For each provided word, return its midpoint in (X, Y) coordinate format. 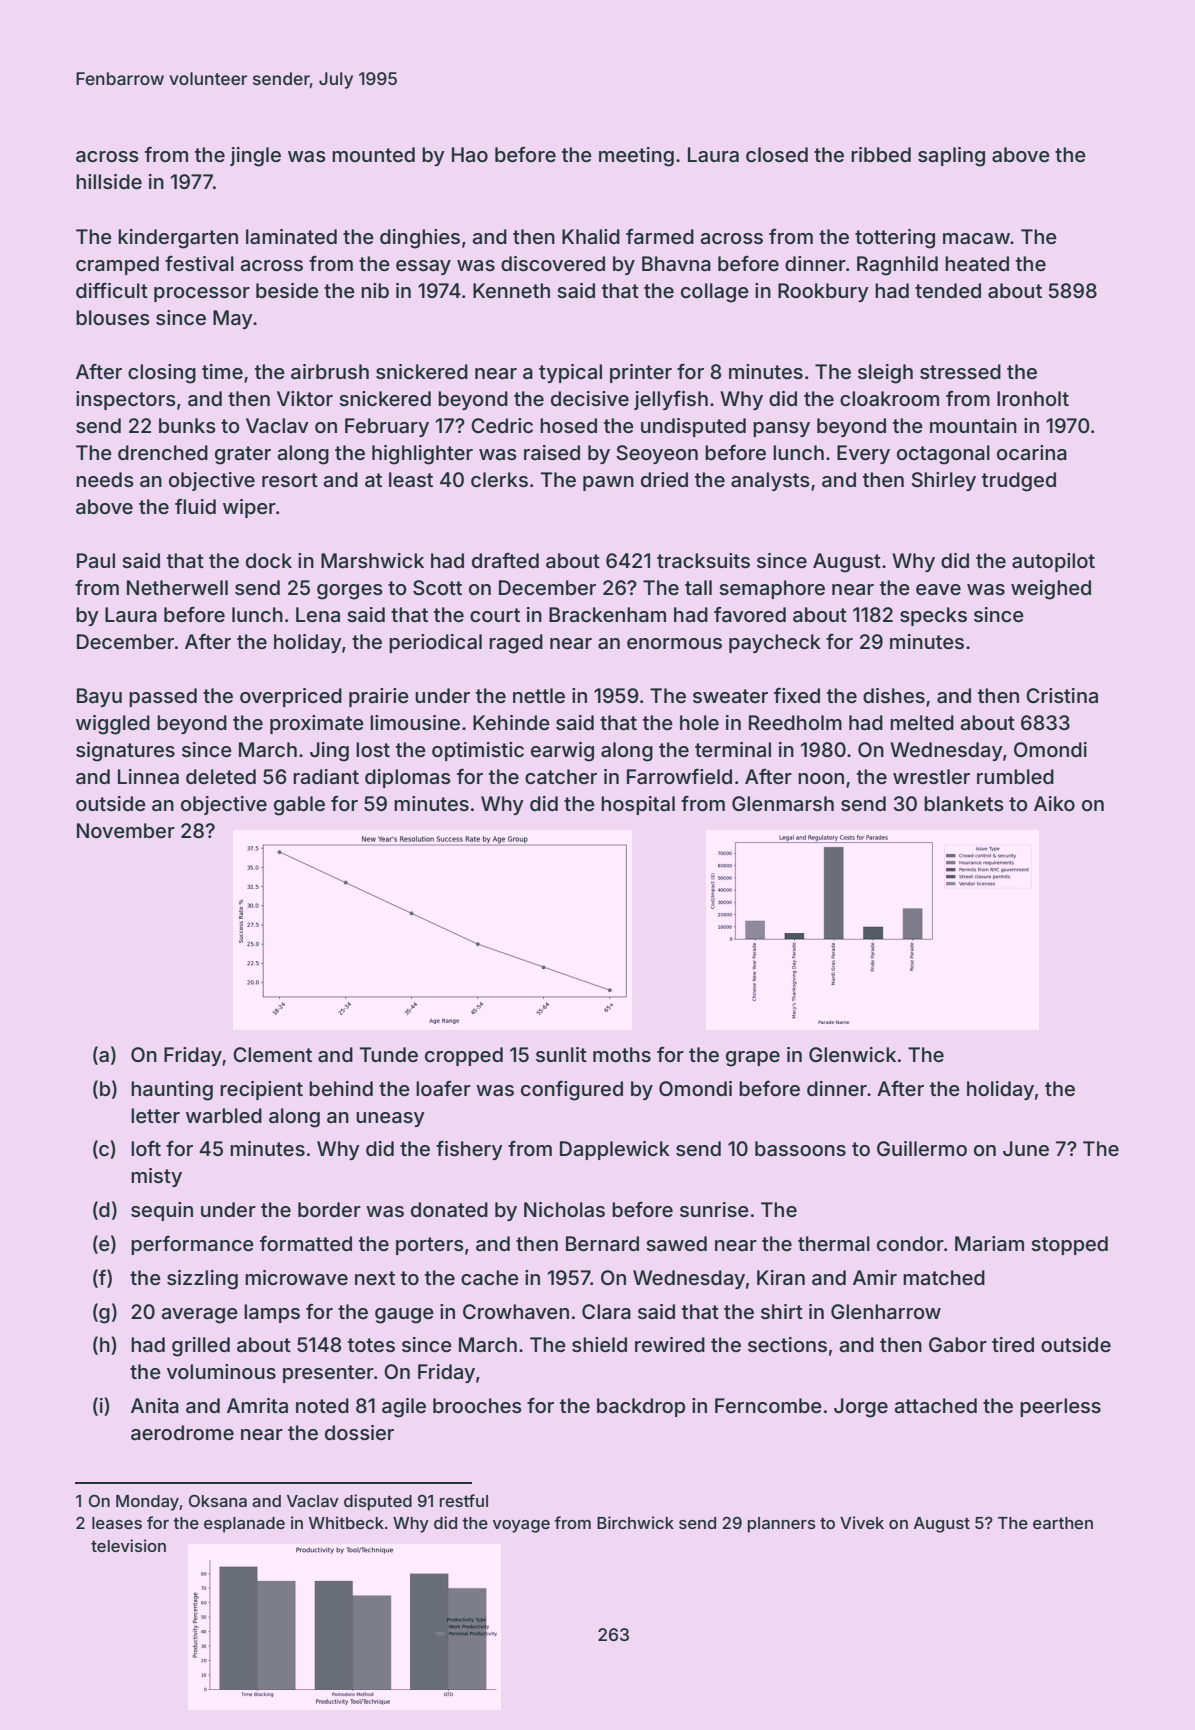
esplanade (244, 1525)
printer (641, 373)
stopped (1069, 1245)
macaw (977, 238)
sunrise (714, 1209)
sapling (951, 157)
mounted (373, 154)
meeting (636, 157)
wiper (249, 508)
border (329, 1209)
